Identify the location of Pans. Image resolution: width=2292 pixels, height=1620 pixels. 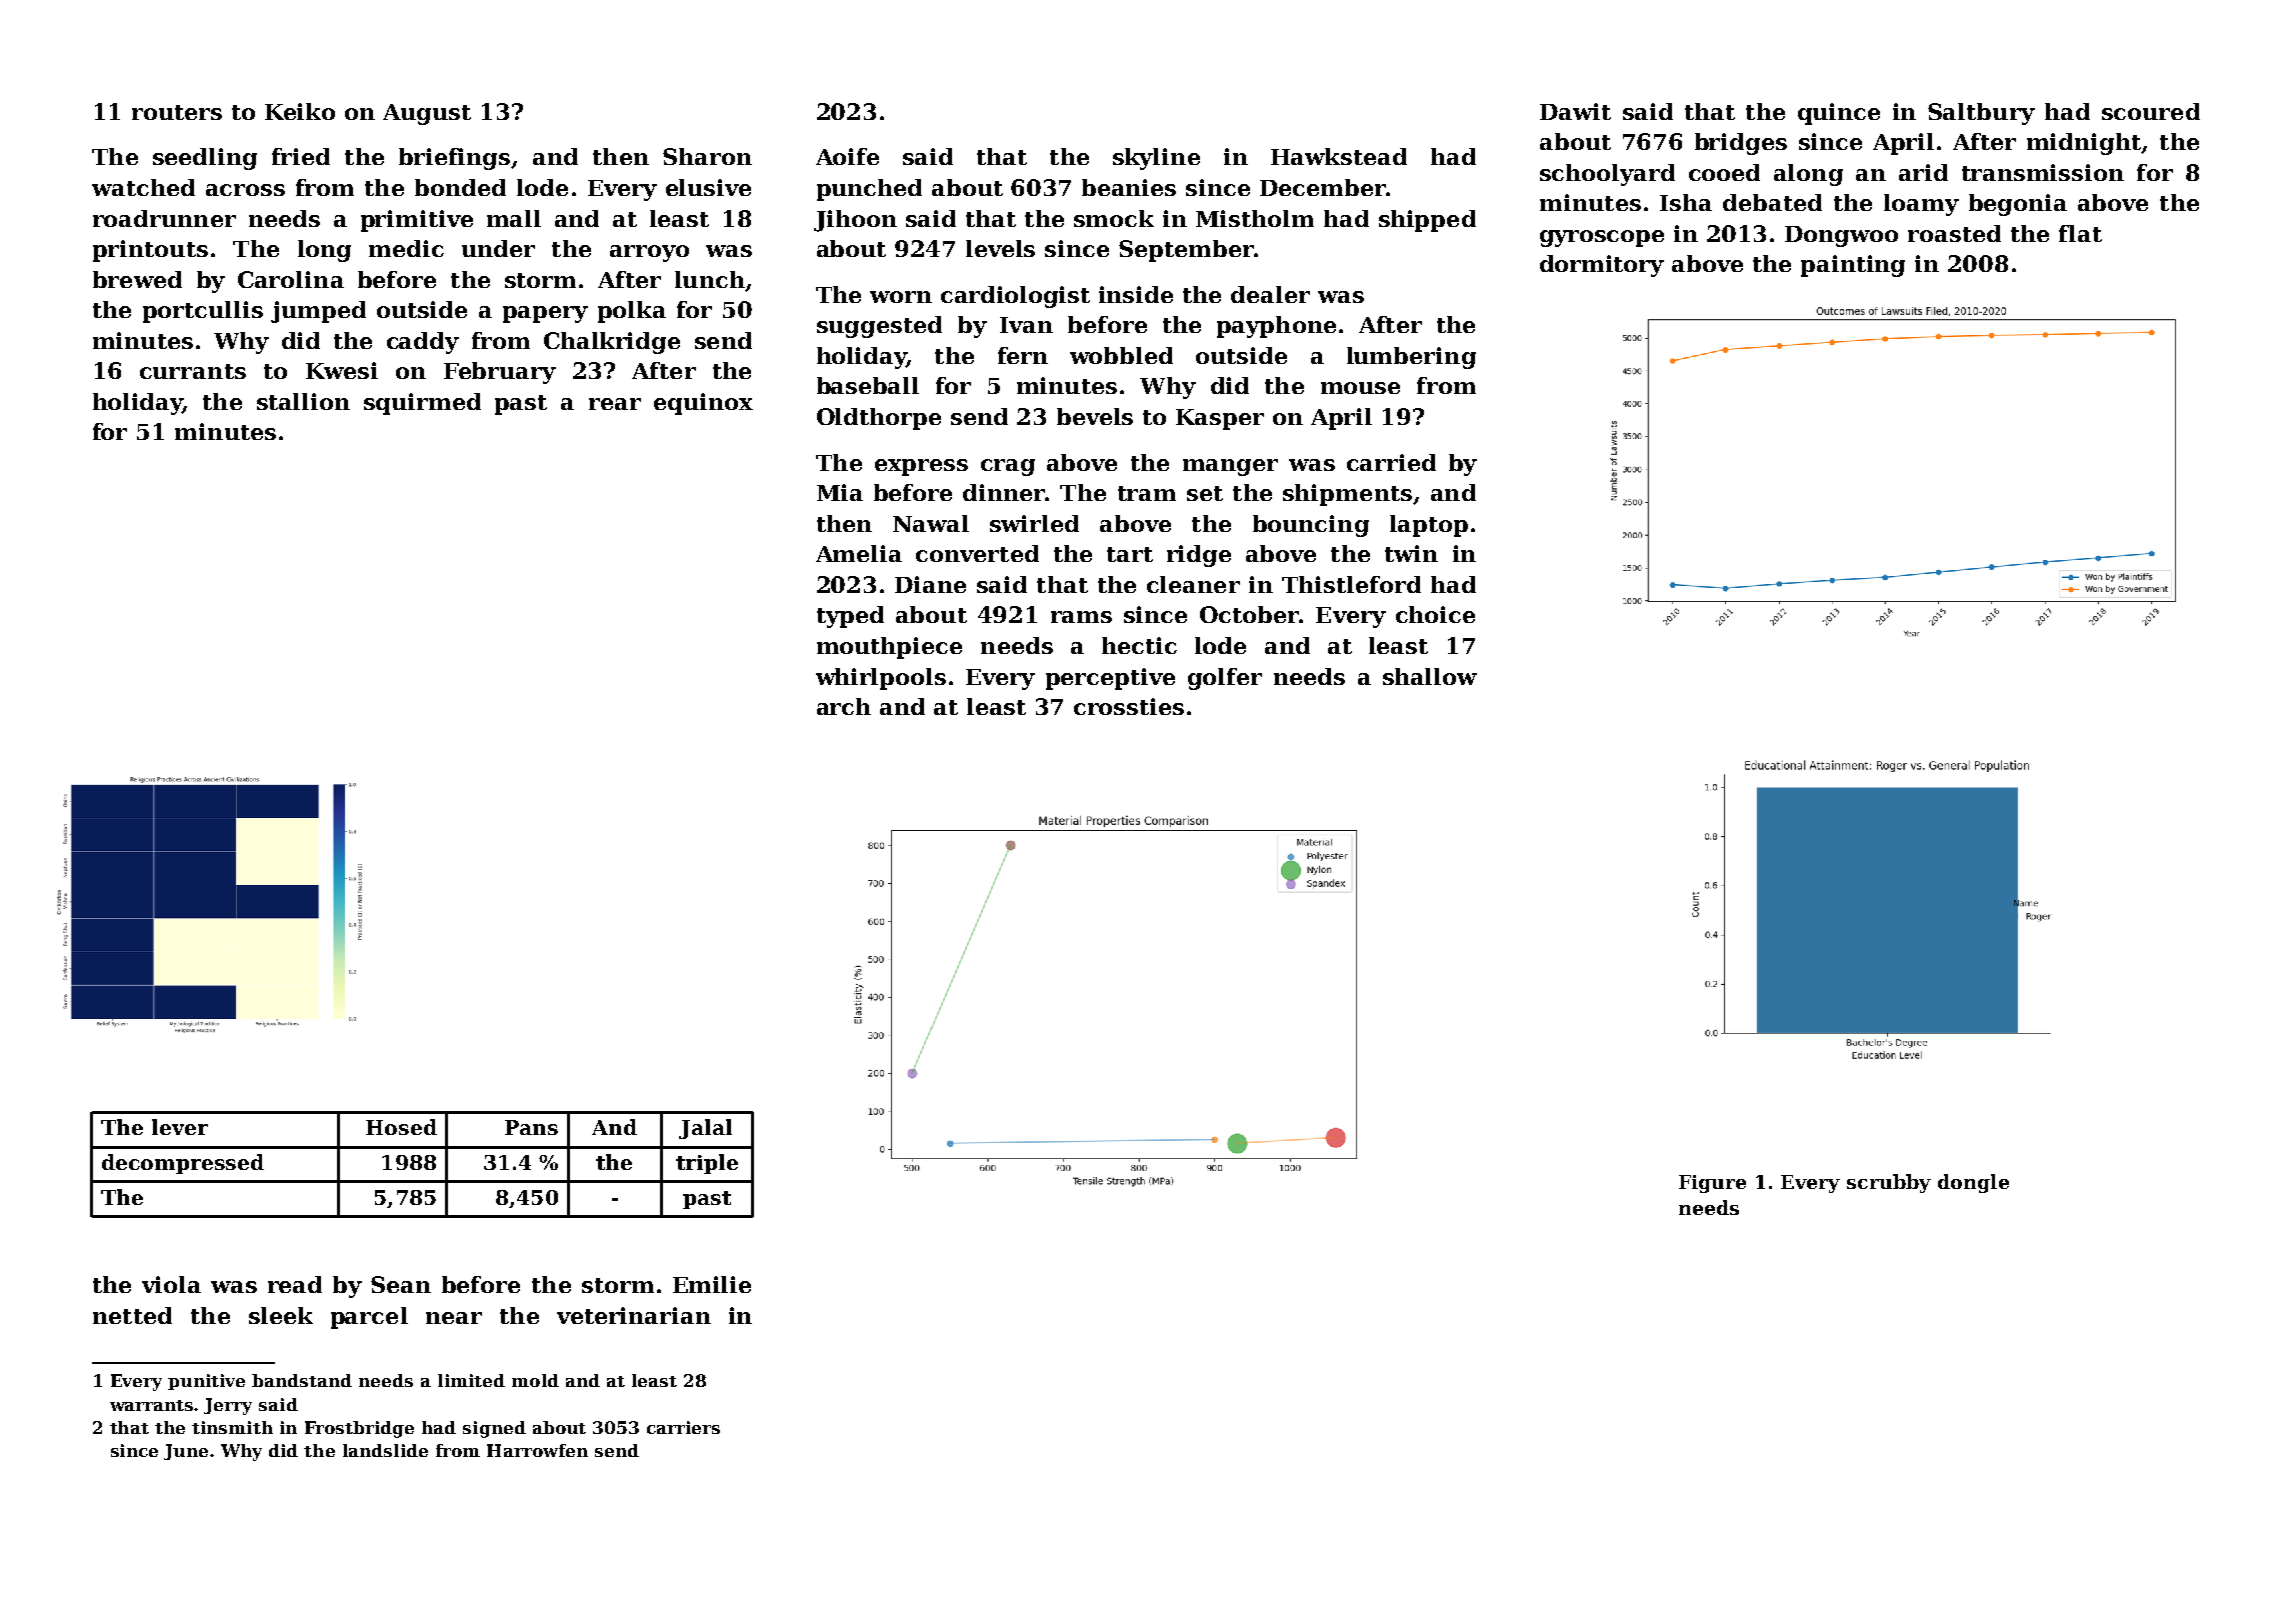
(531, 1127).
